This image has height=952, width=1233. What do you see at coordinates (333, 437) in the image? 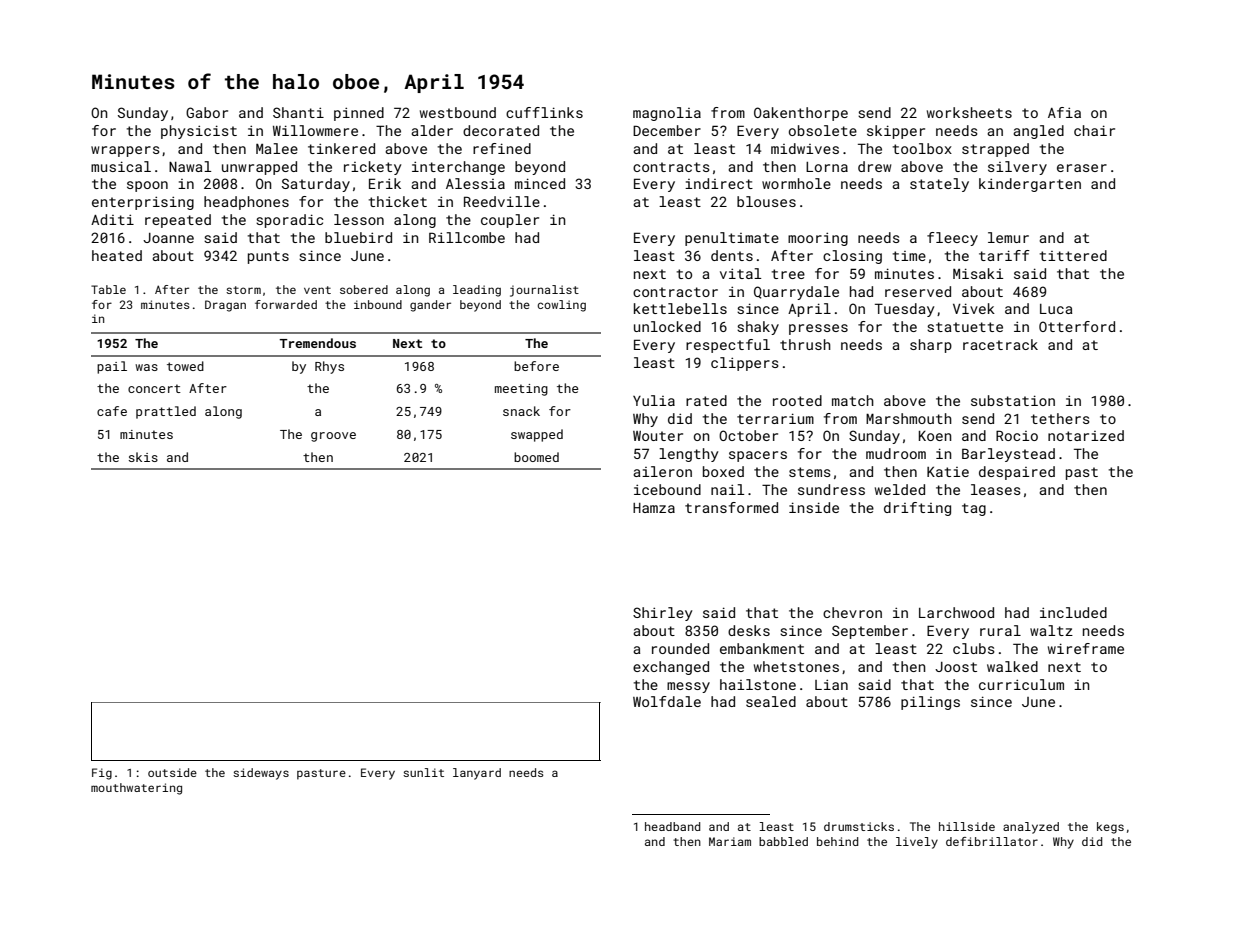
I see `groove` at bounding box center [333, 437].
